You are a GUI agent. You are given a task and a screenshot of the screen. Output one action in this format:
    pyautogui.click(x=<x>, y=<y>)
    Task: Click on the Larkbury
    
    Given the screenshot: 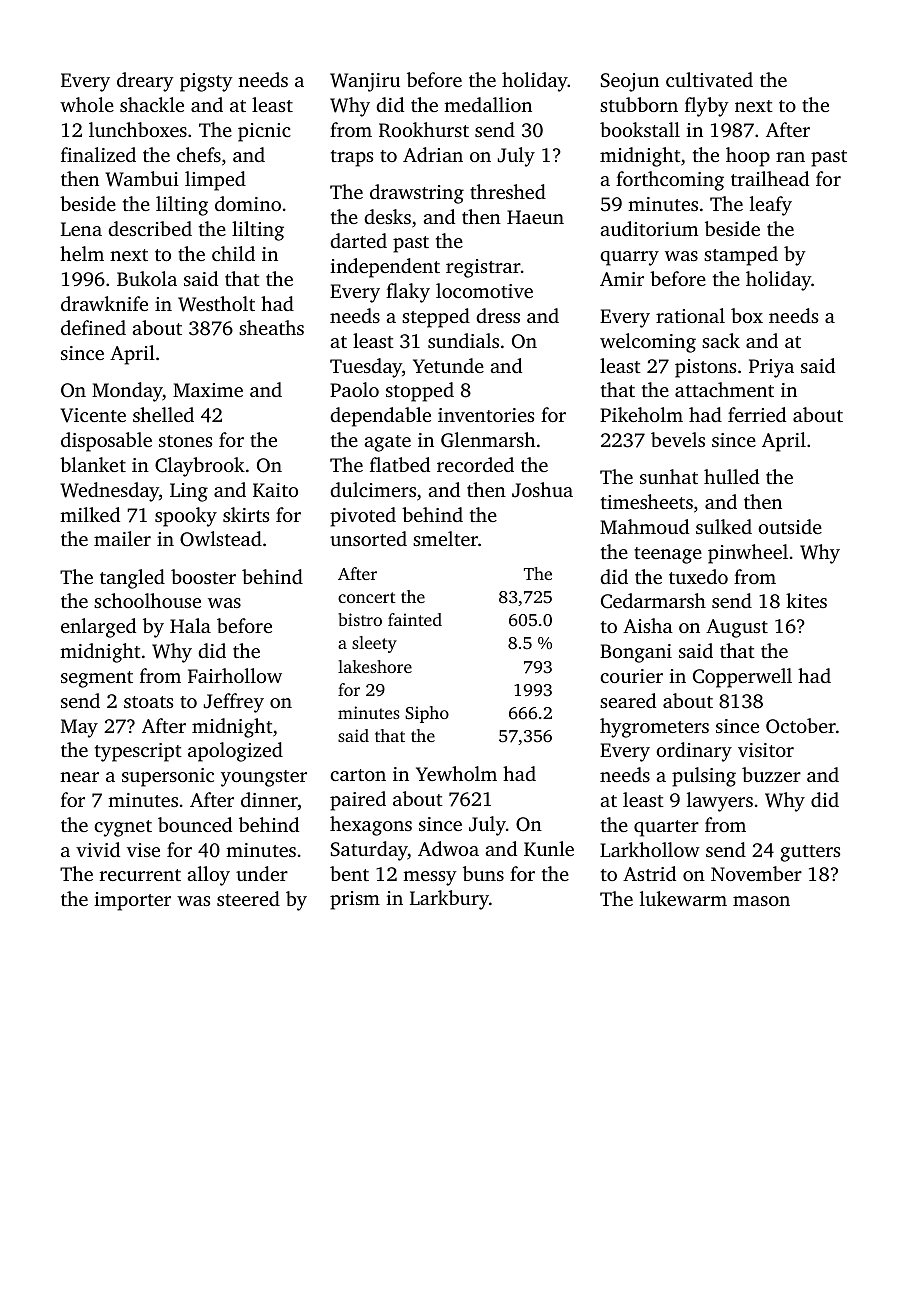 What is the action you would take?
    pyautogui.click(x=449, y=900)
